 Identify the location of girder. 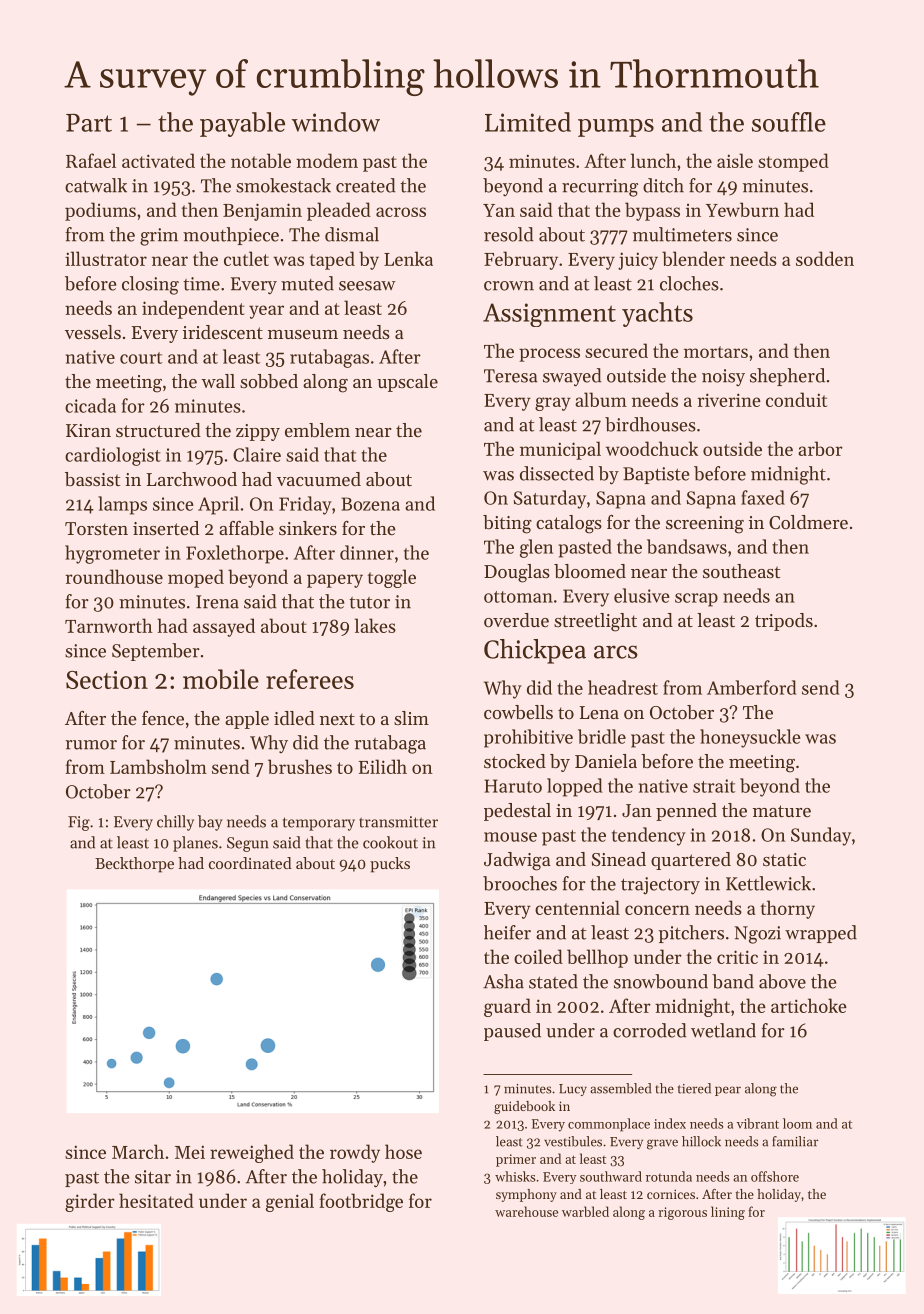
(90, 1202).
